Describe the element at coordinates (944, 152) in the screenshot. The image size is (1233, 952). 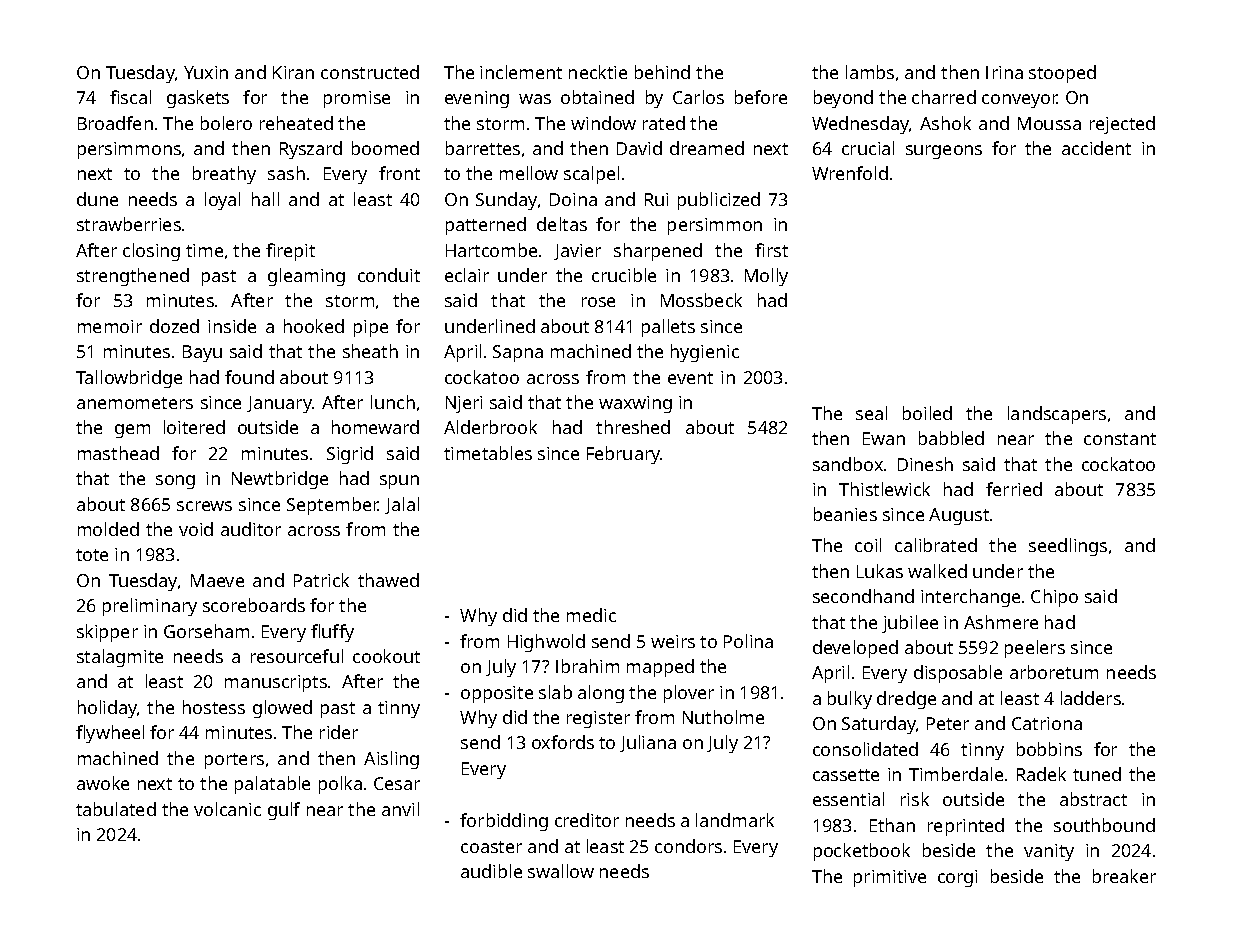
I see `surgeons` at that location.
